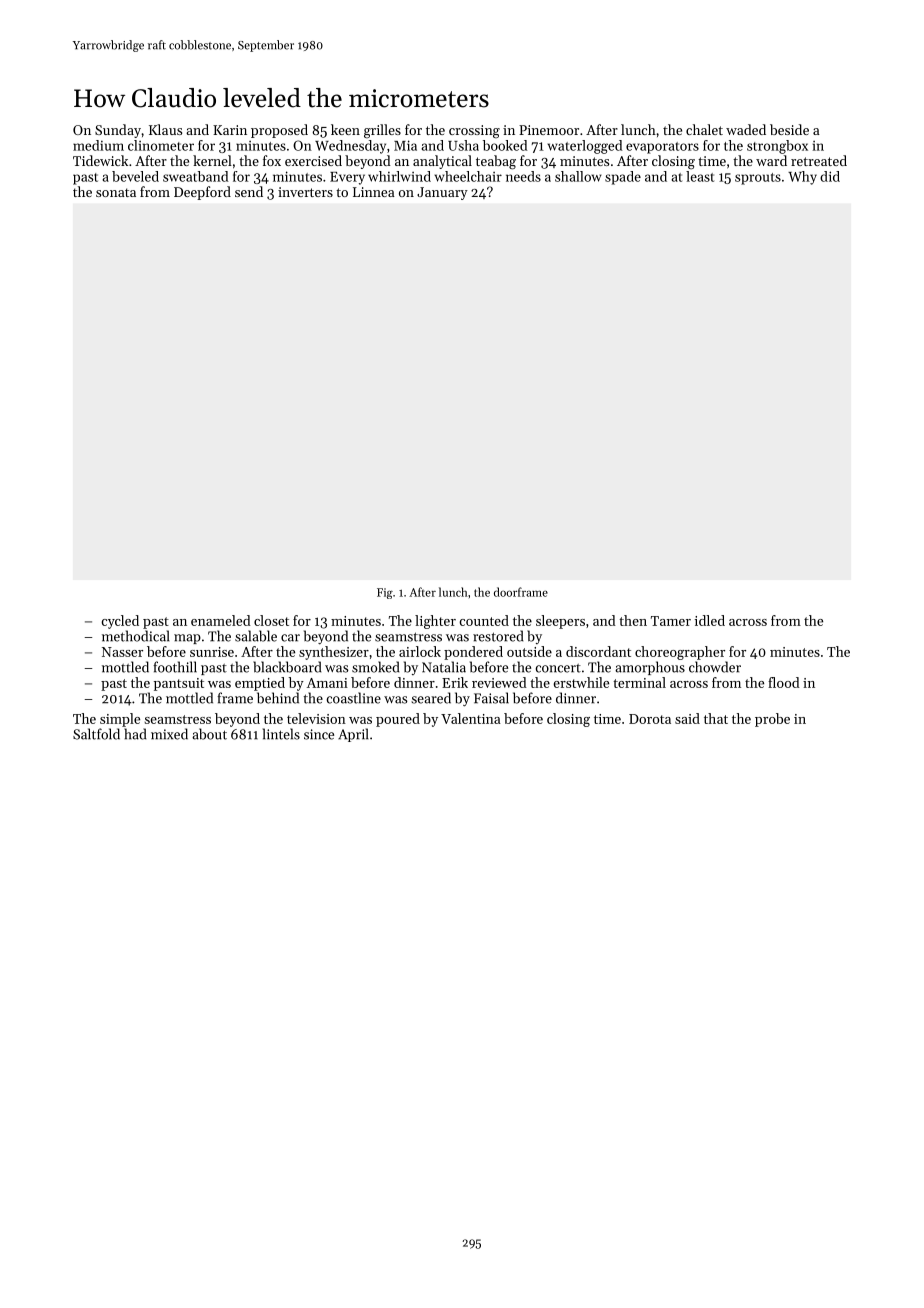 Image resolution: width=924 pixels, height=1308 pixels. I want to click on beside, so click(789, 129).
